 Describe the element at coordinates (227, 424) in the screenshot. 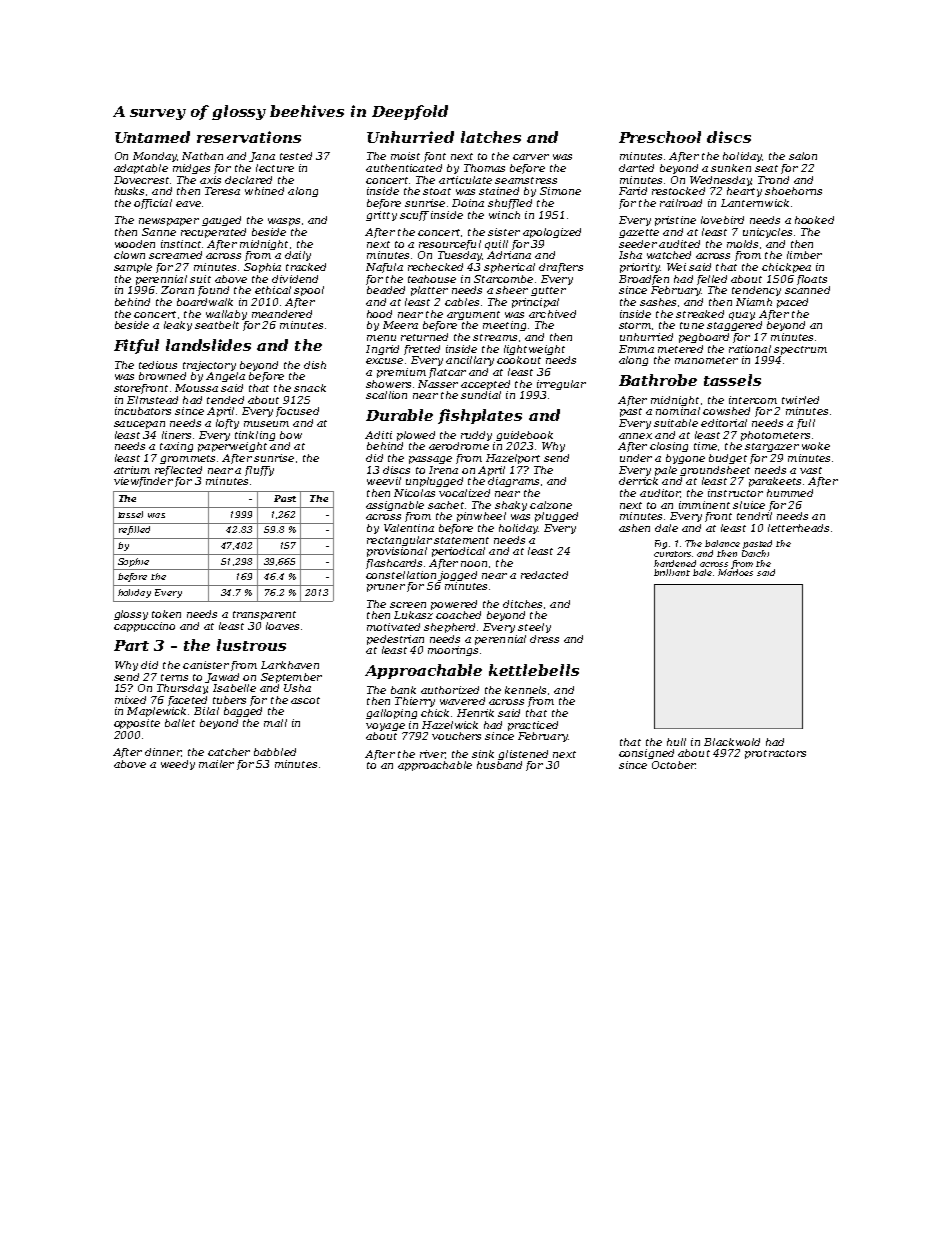

I see `lofty` at that location.
